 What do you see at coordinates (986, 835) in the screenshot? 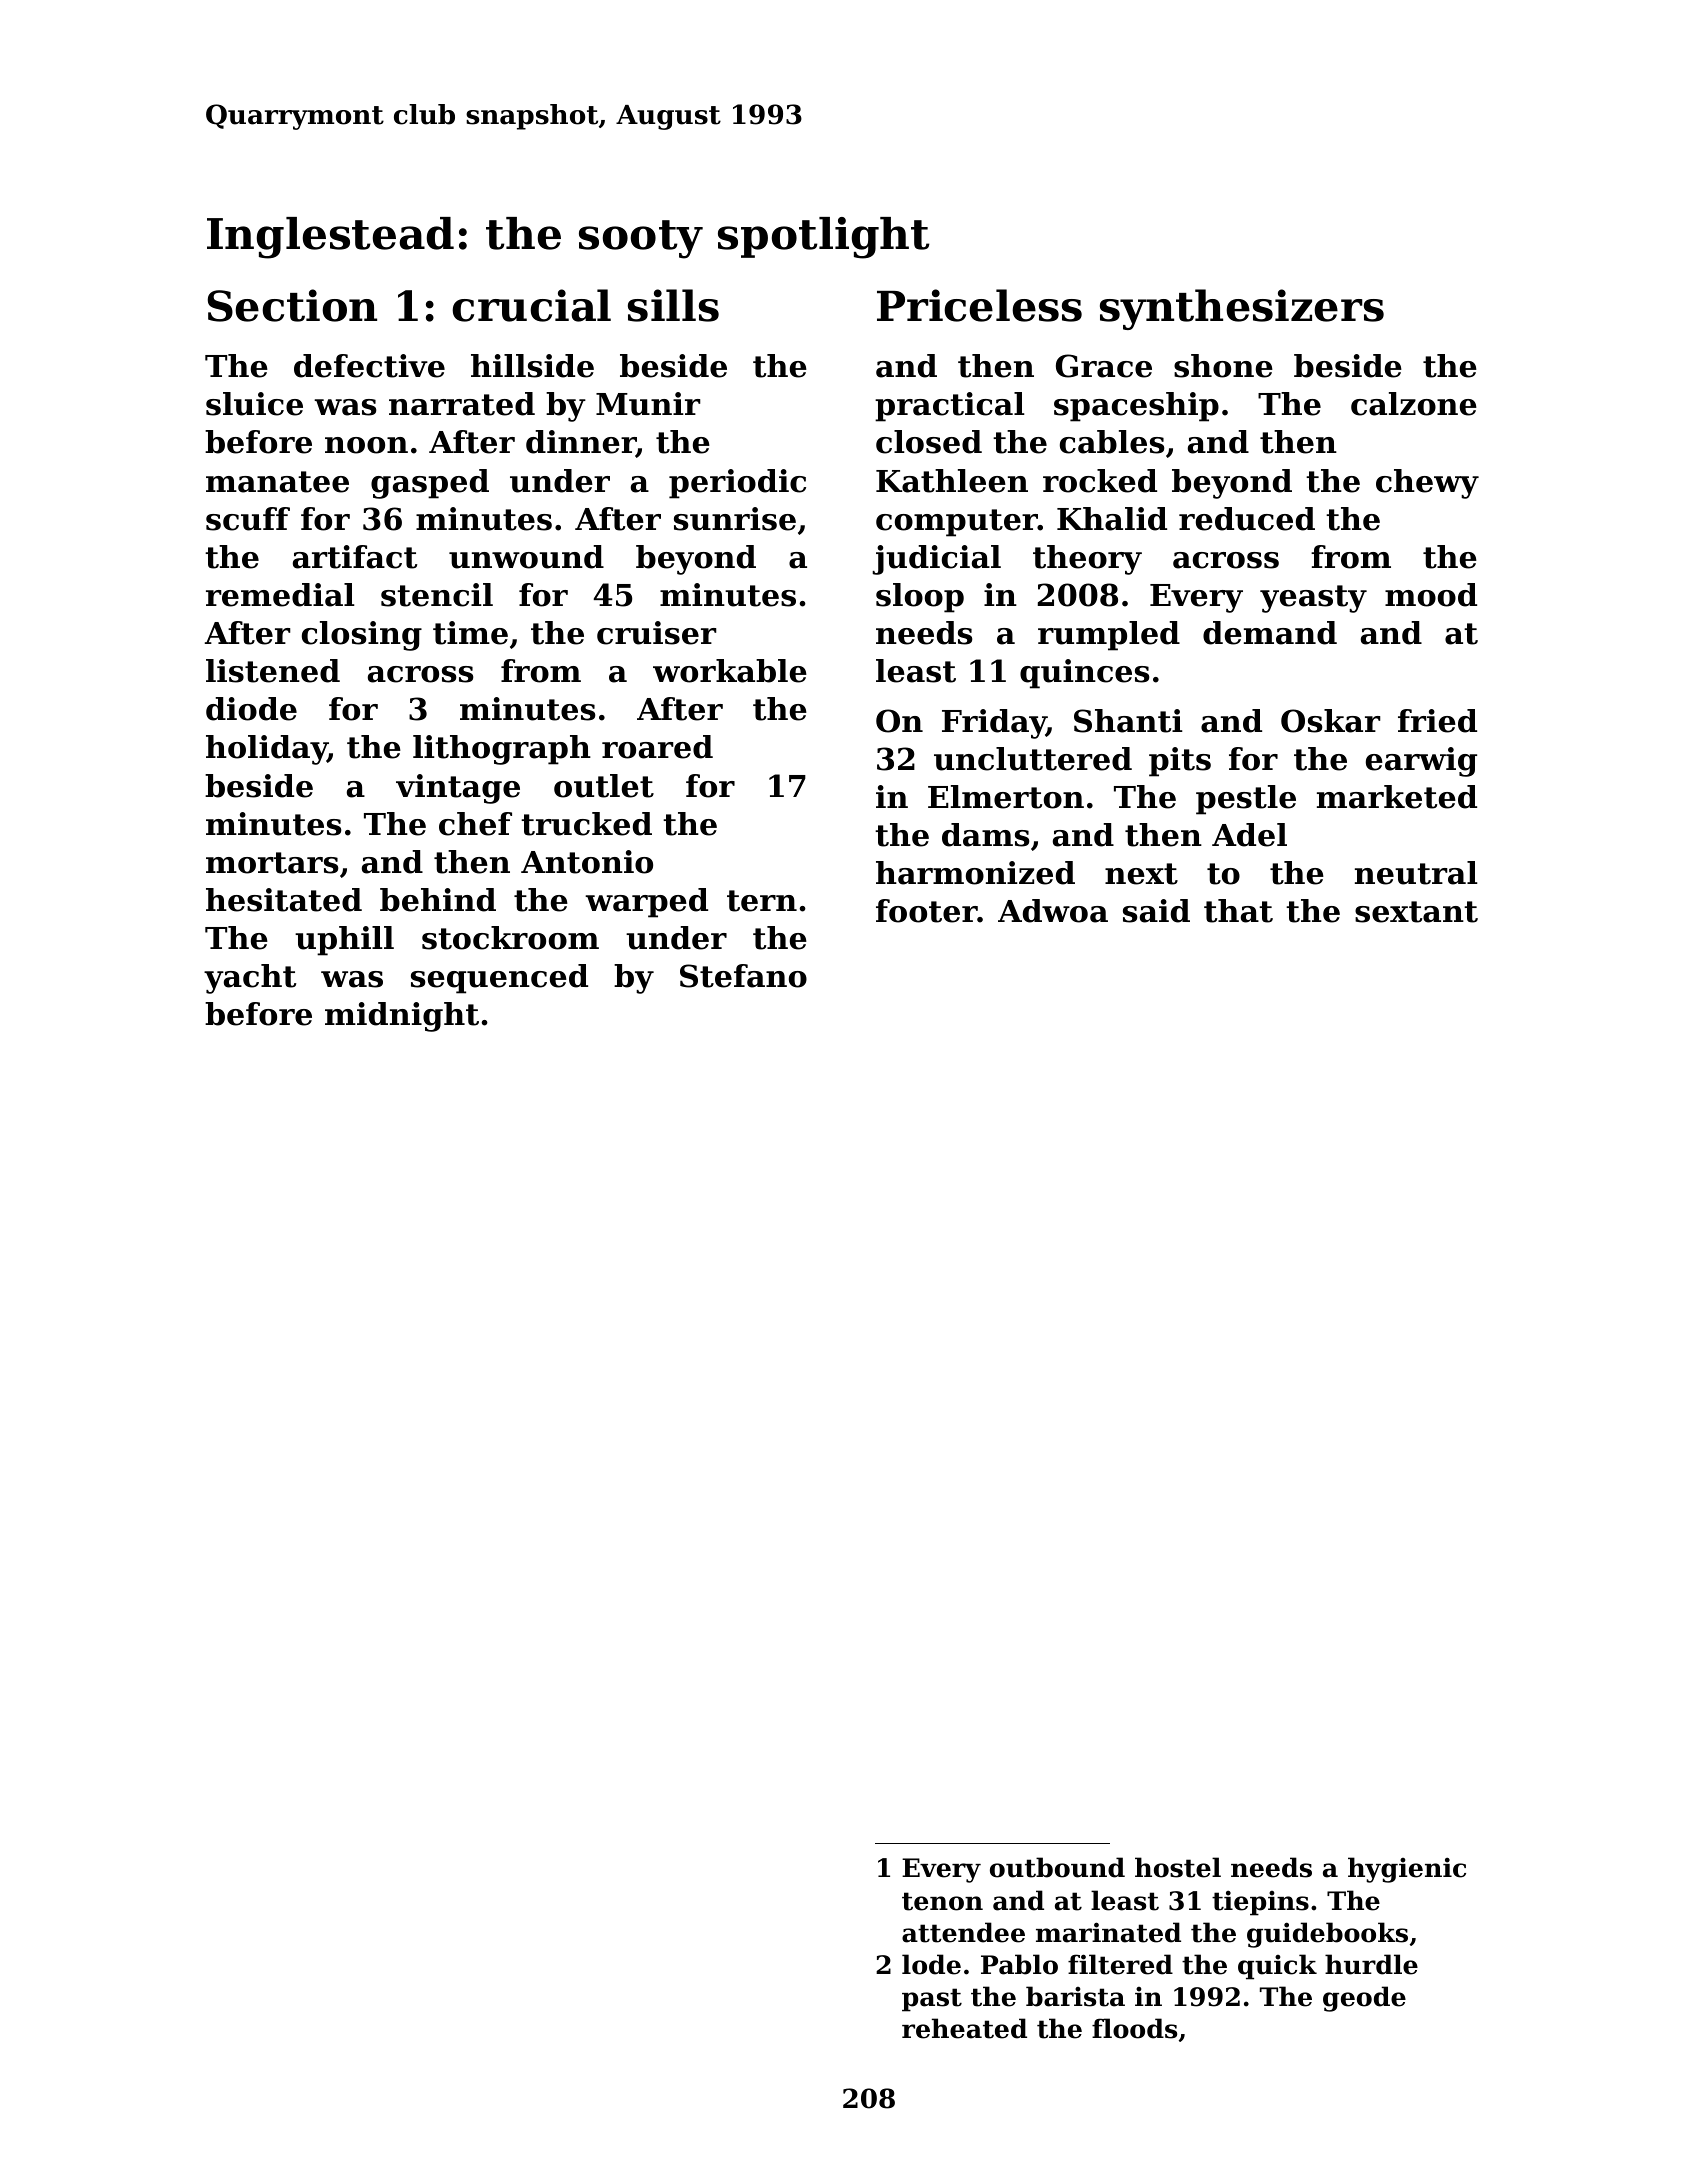
I see `dams` at bounding box center [986, 835].
